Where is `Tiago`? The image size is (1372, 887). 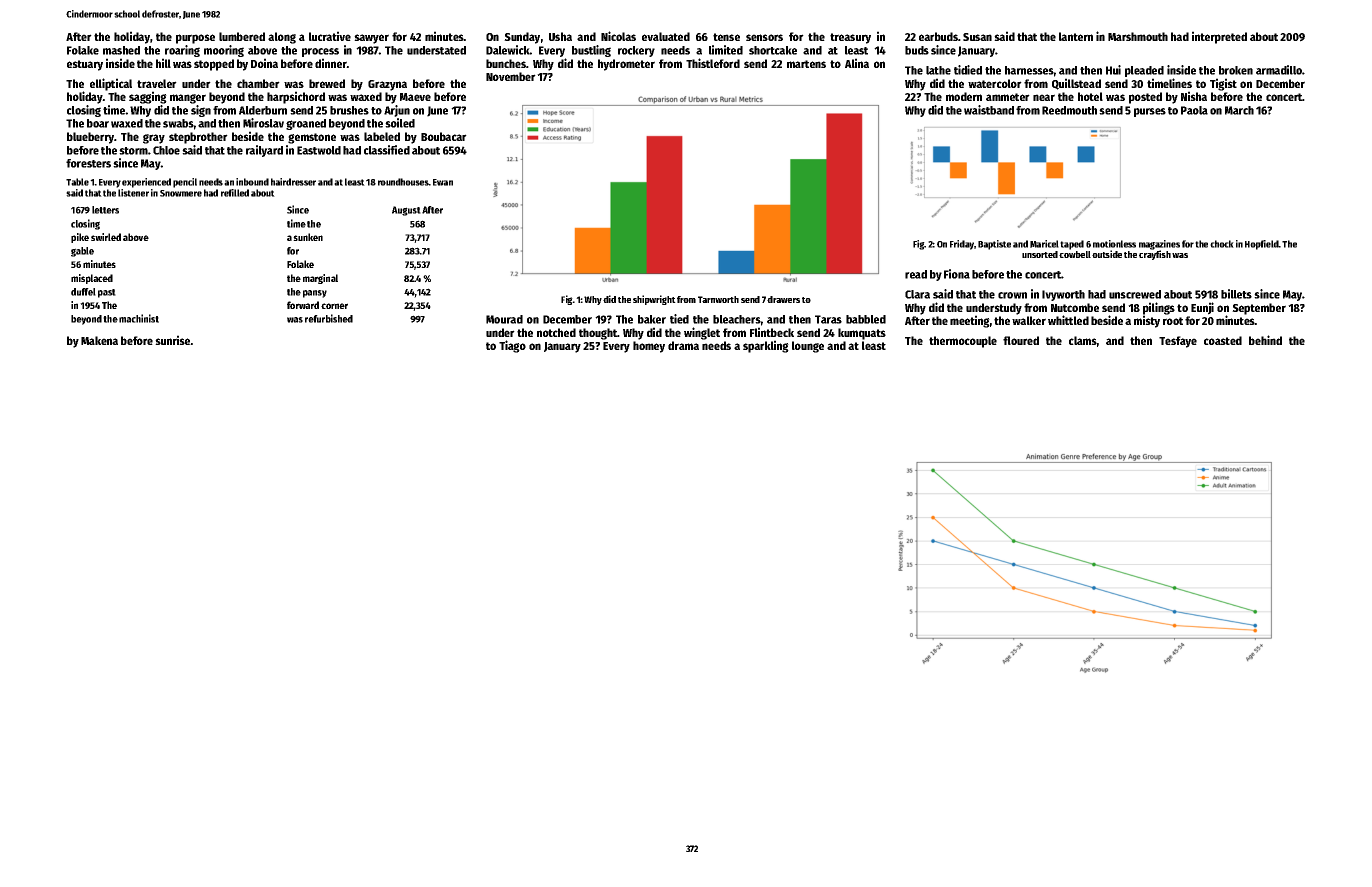
Tiago is located at coordinates (512, 346).
